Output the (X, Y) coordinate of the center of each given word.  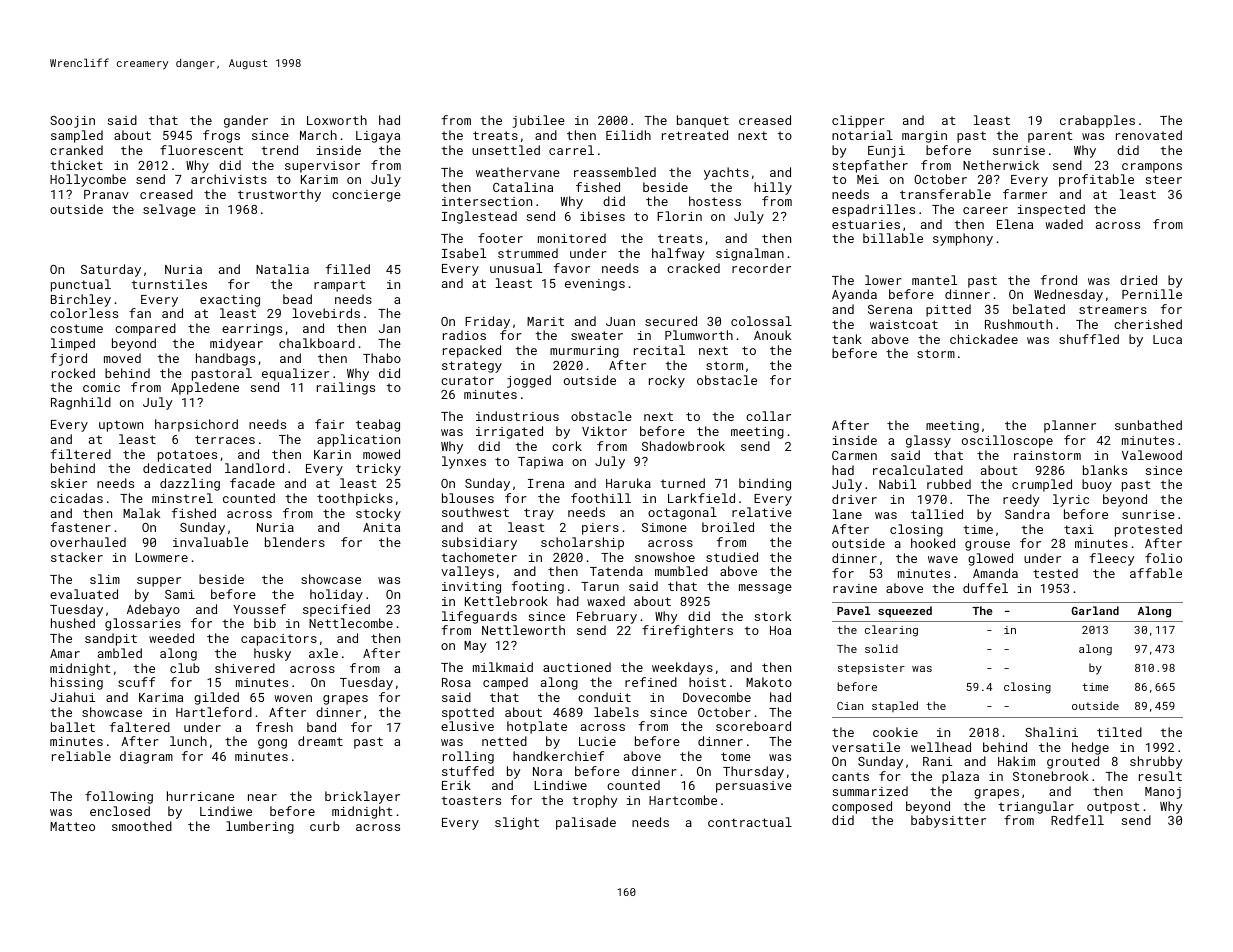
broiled (728, 527)
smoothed (142, 826)
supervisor (322, 167)
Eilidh (628, 135)
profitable (1096, 180)
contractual (750, 822)
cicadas (76, 498)
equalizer (295, 374)
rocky (667, 381)
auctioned (577, 667)
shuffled (1089, 339)
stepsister (871, 669)
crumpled (1042, 485)
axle (323, 653)
